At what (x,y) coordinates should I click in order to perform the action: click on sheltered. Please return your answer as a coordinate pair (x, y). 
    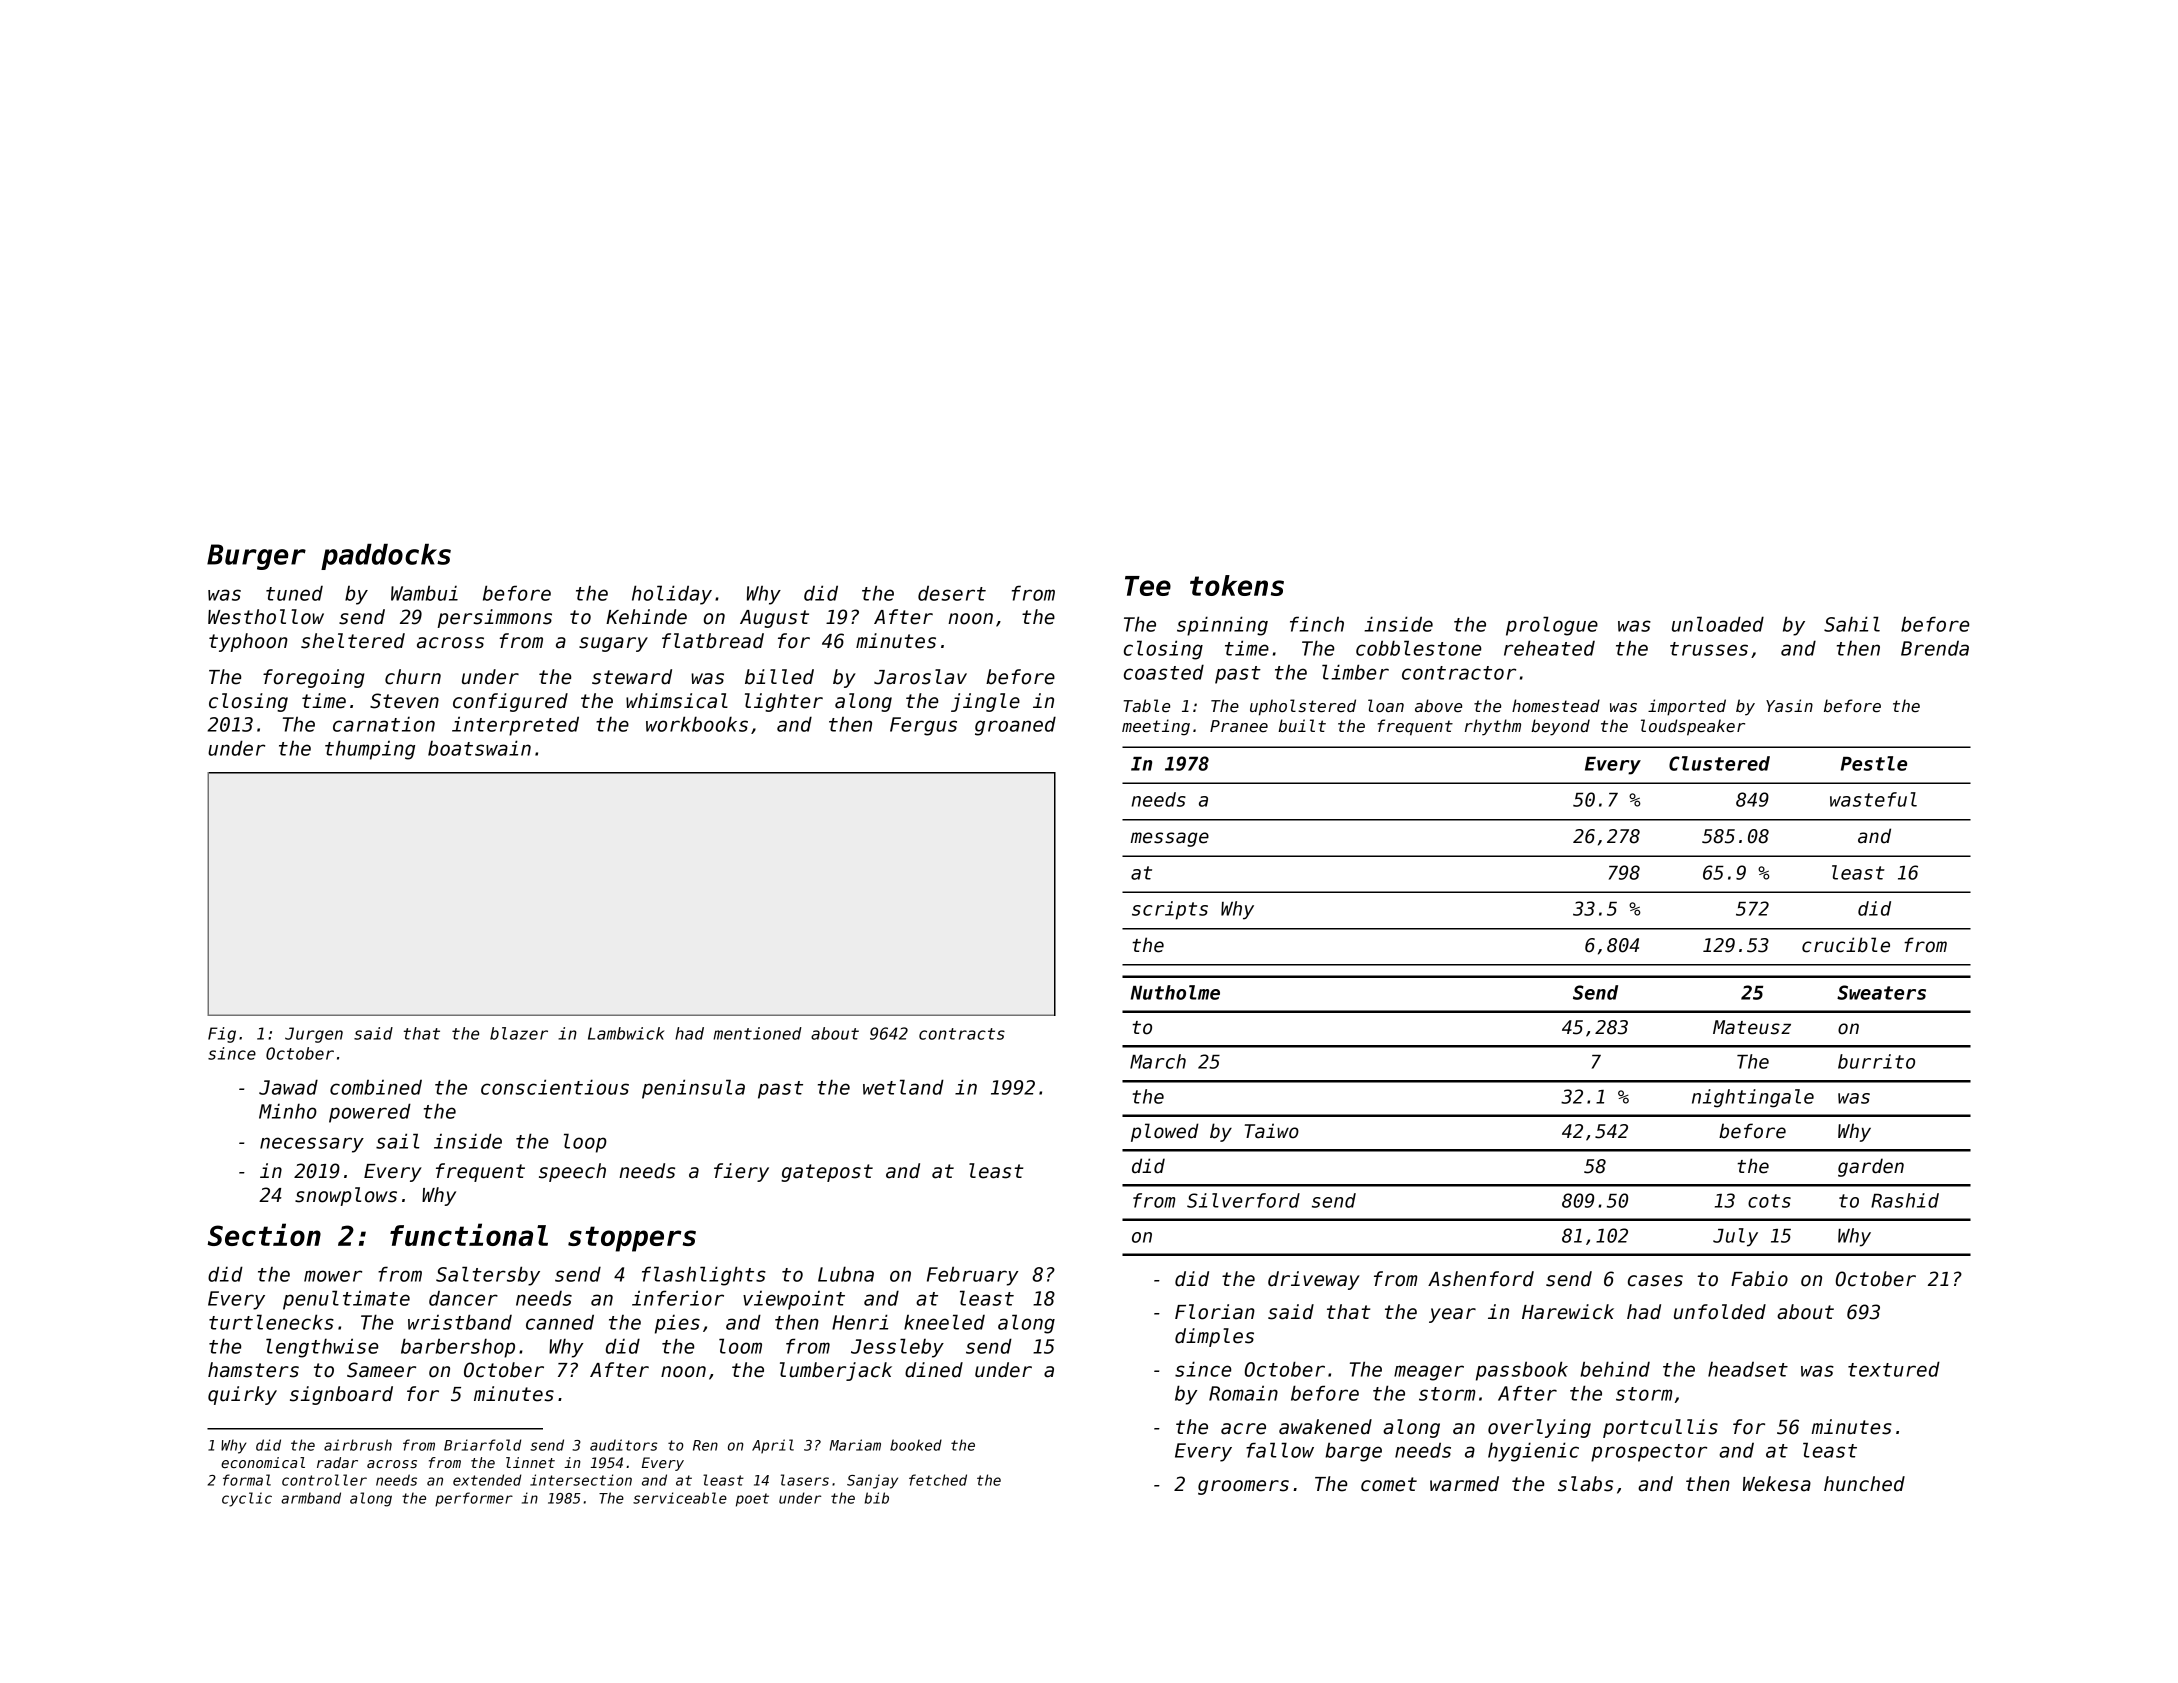
    Looking at the image, I should click on (353, 641).
